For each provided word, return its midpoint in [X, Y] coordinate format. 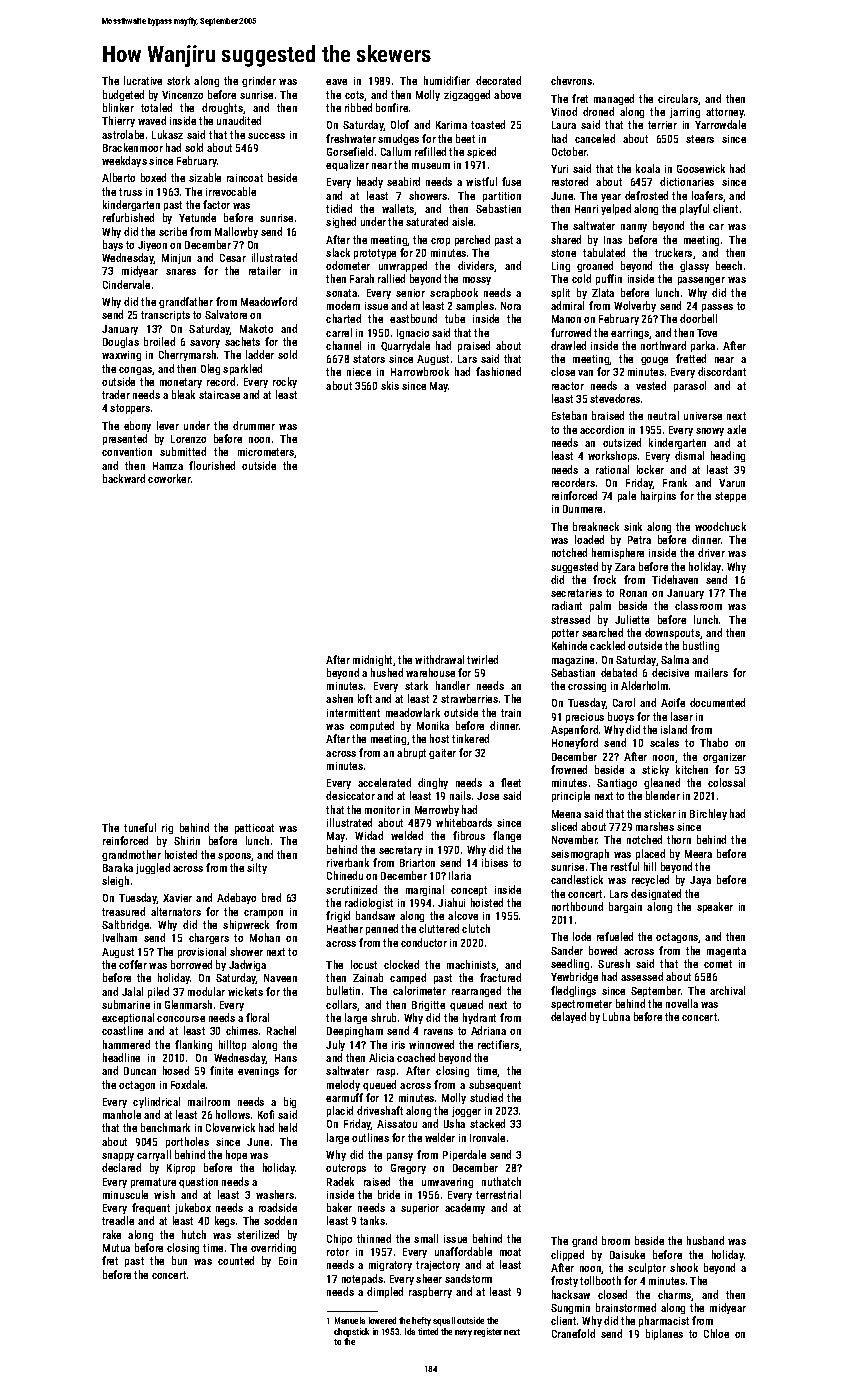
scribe [173, 231]
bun [179, 1260]
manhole [122, 1114]
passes [717, 308]
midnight [372, 660]
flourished [212, 465]
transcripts [165, 316]
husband [705, 1240]
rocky [285, 382]
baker [339, 1207]
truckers [673, 252]
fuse [511, 181]
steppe [730, 497]
